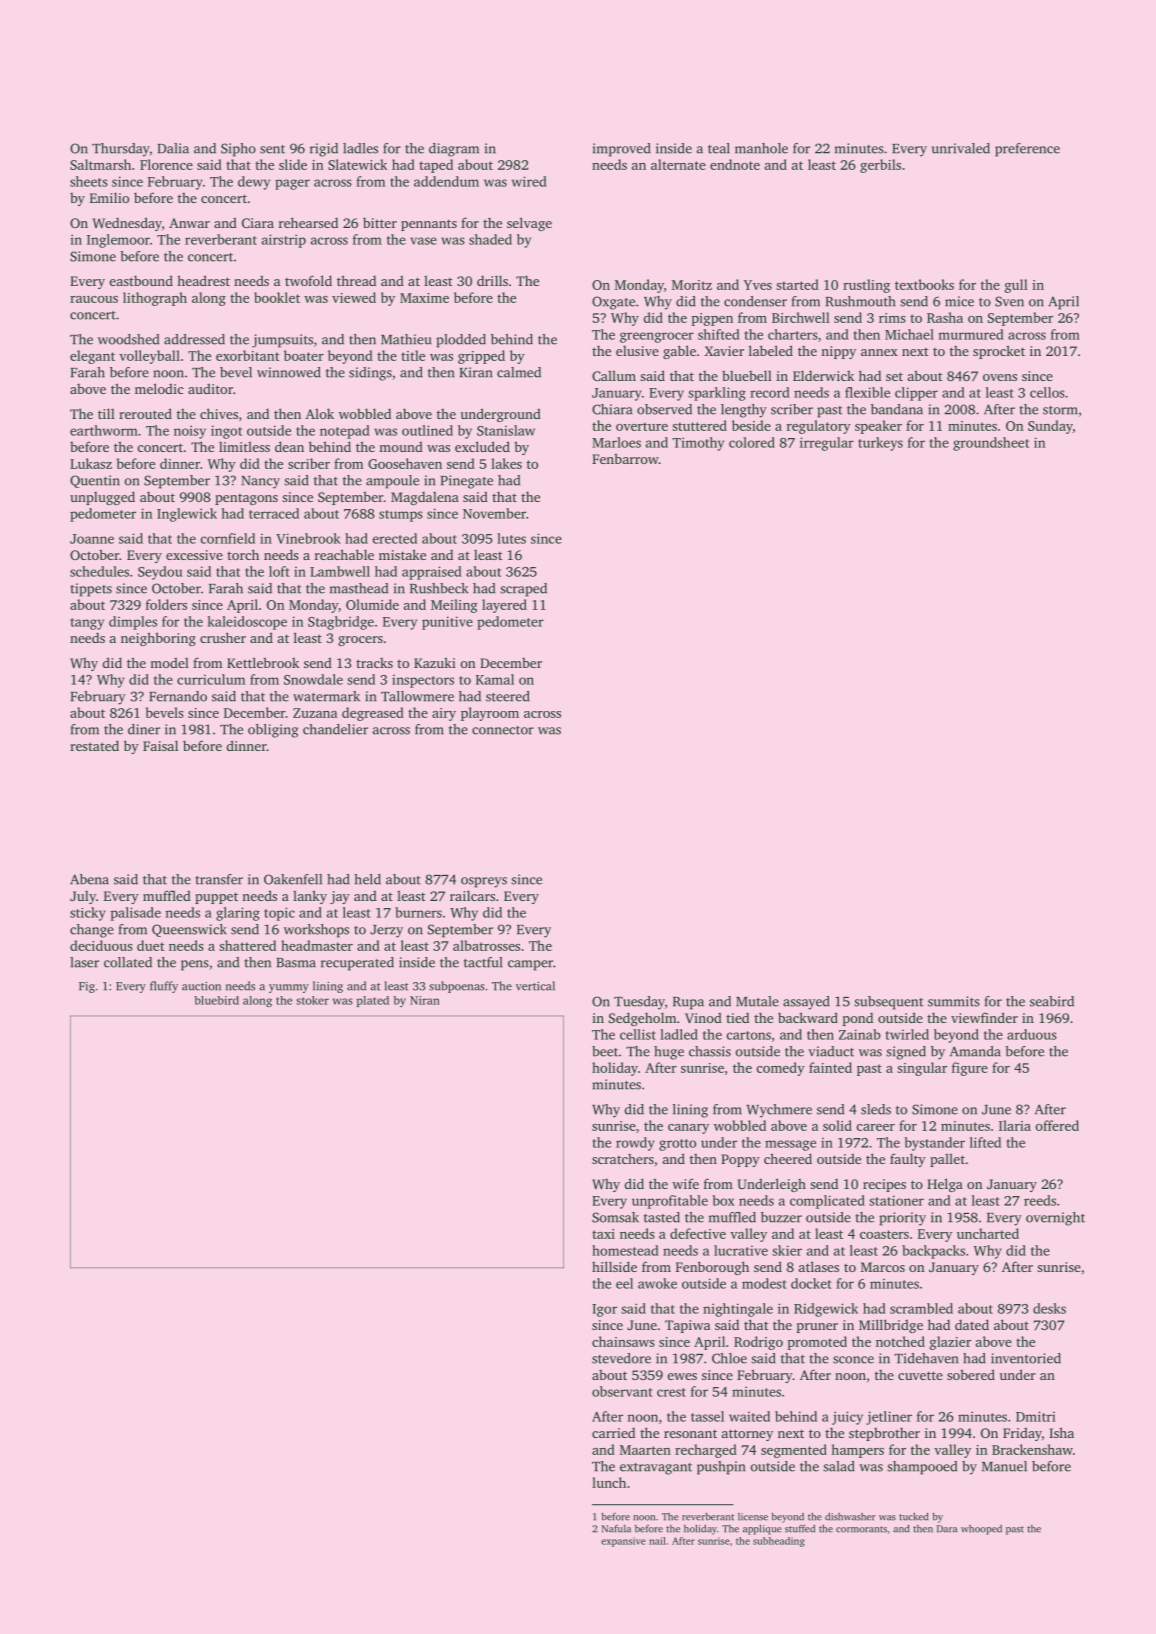 The width and height of the image is (1156, 1634). Describe the element at coordinates (613, 1432) in the image. I see `carried` at that location.
